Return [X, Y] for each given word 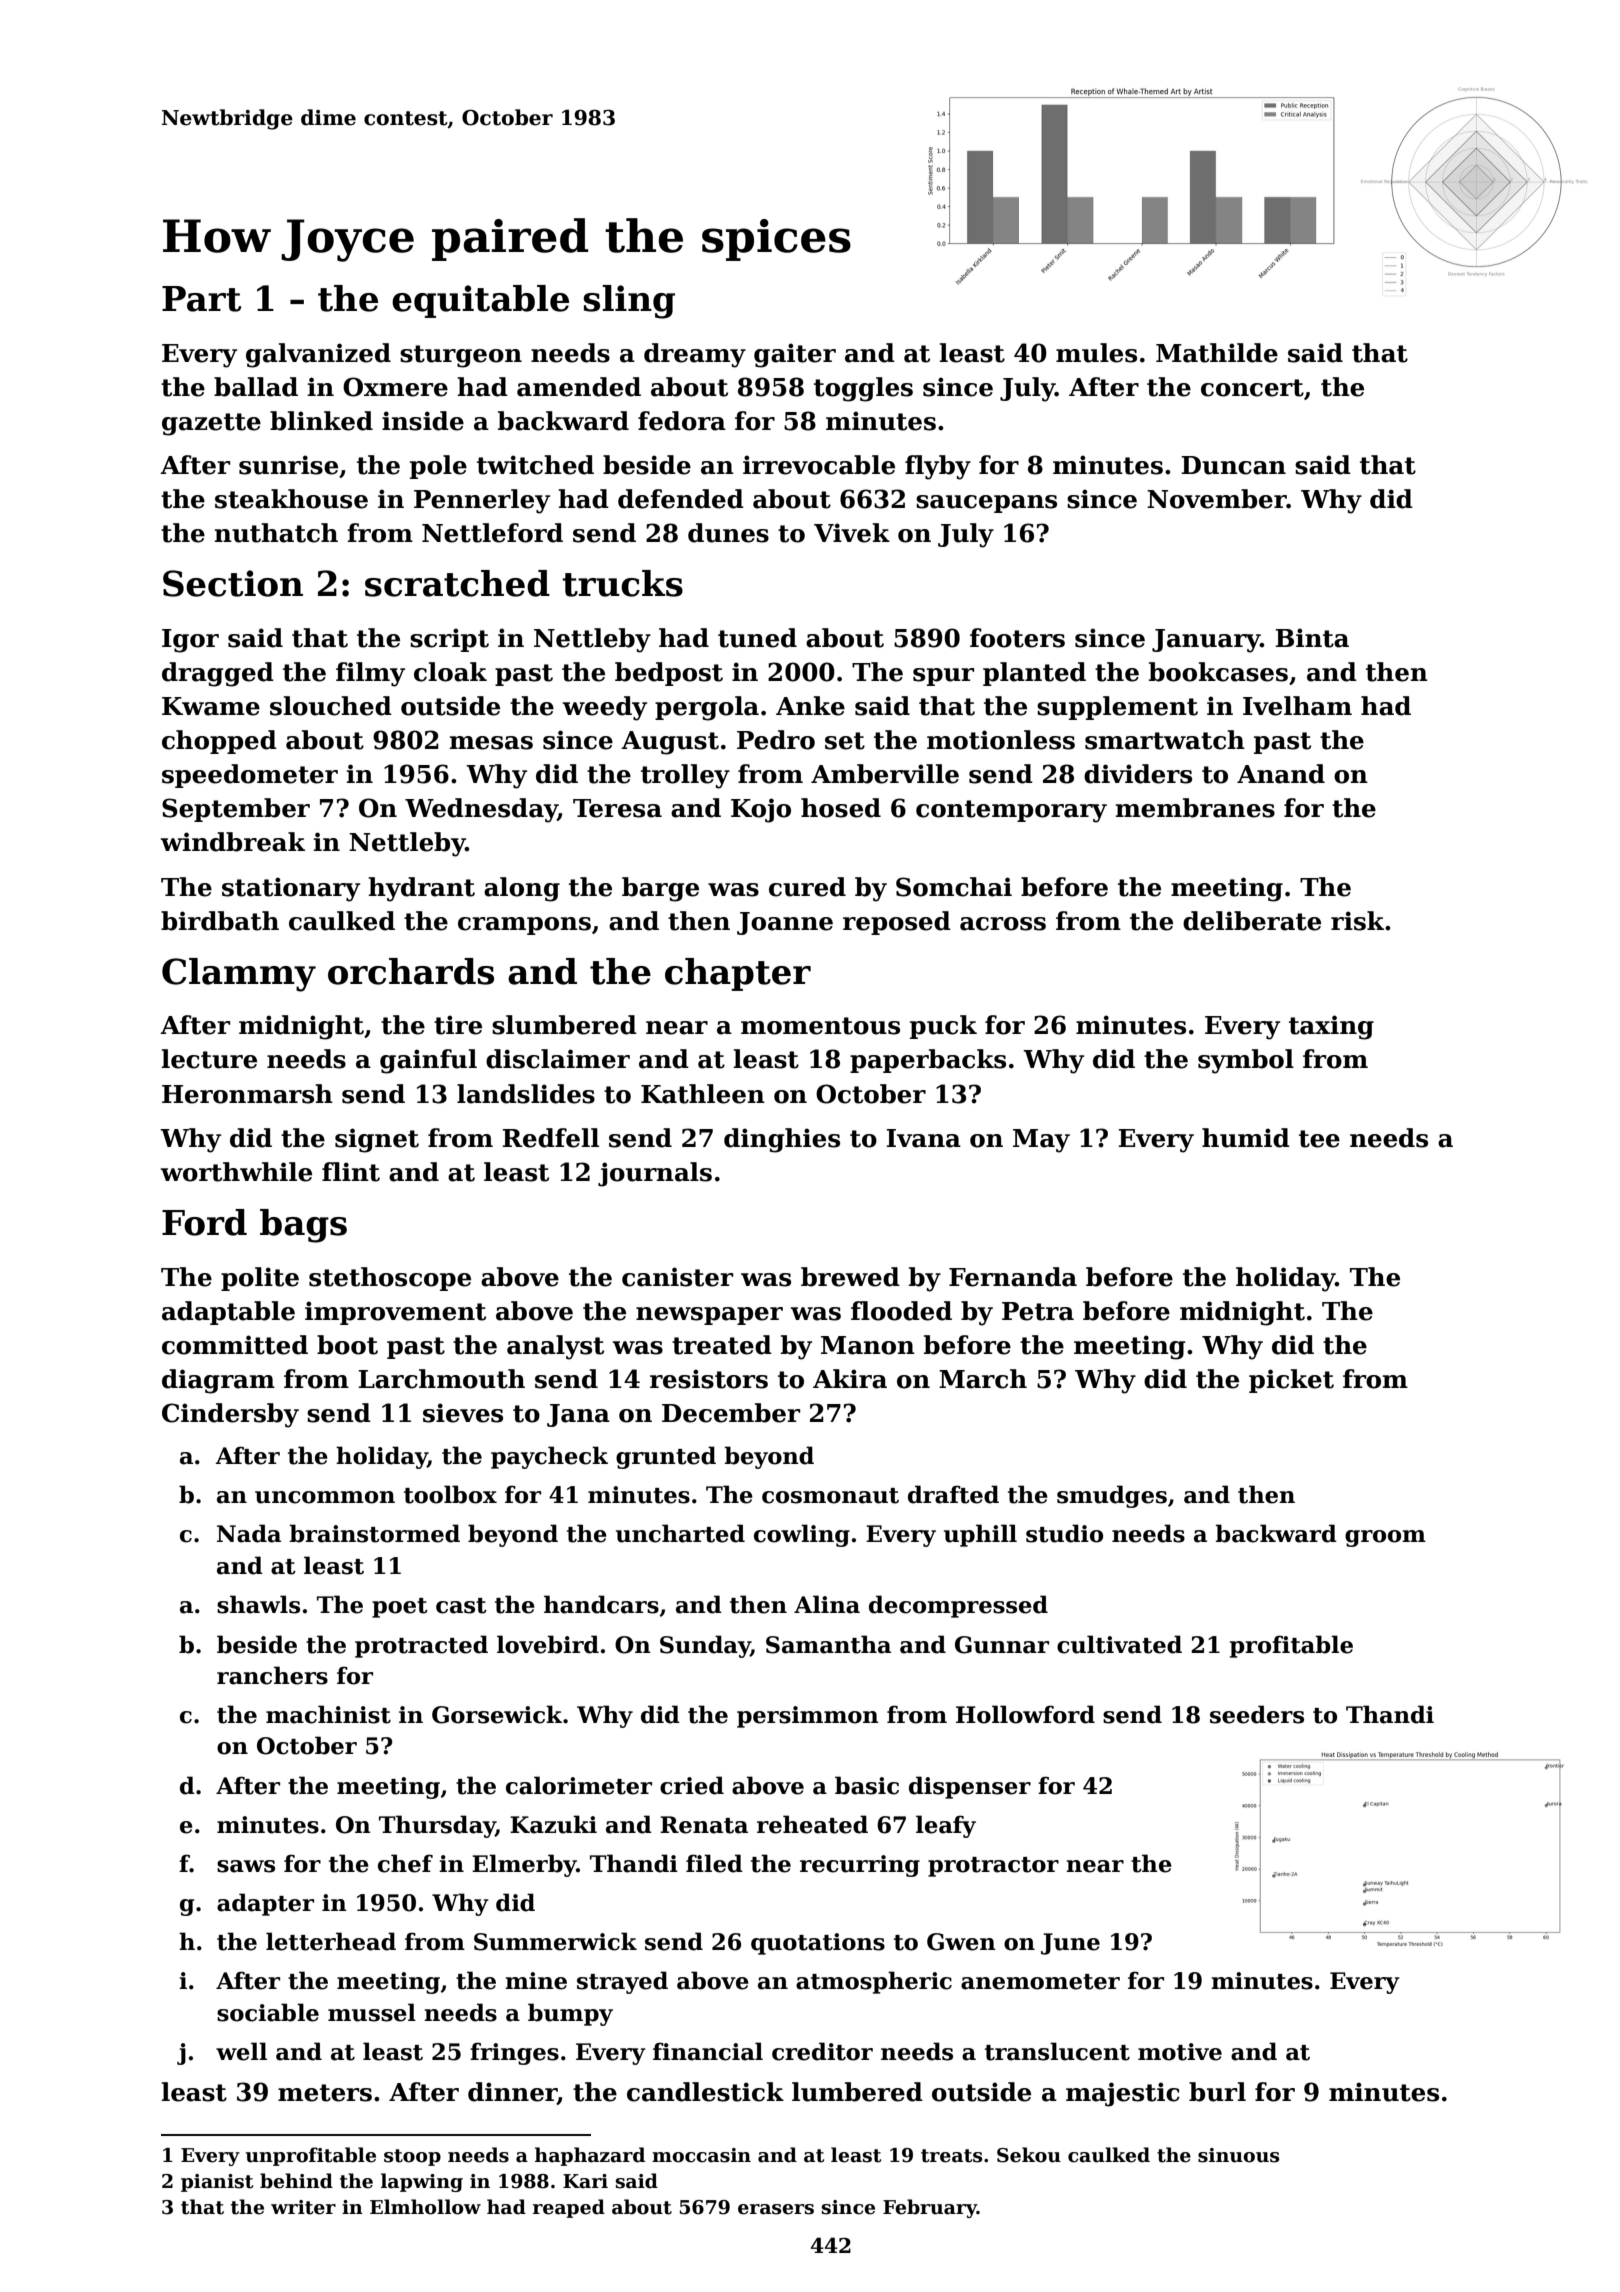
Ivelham [1297, 706]
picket [1291, 1381]
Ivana [923, 1138]
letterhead [331, 1941]
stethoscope [390, 1279]
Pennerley [482, 501]
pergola [707, 708]
